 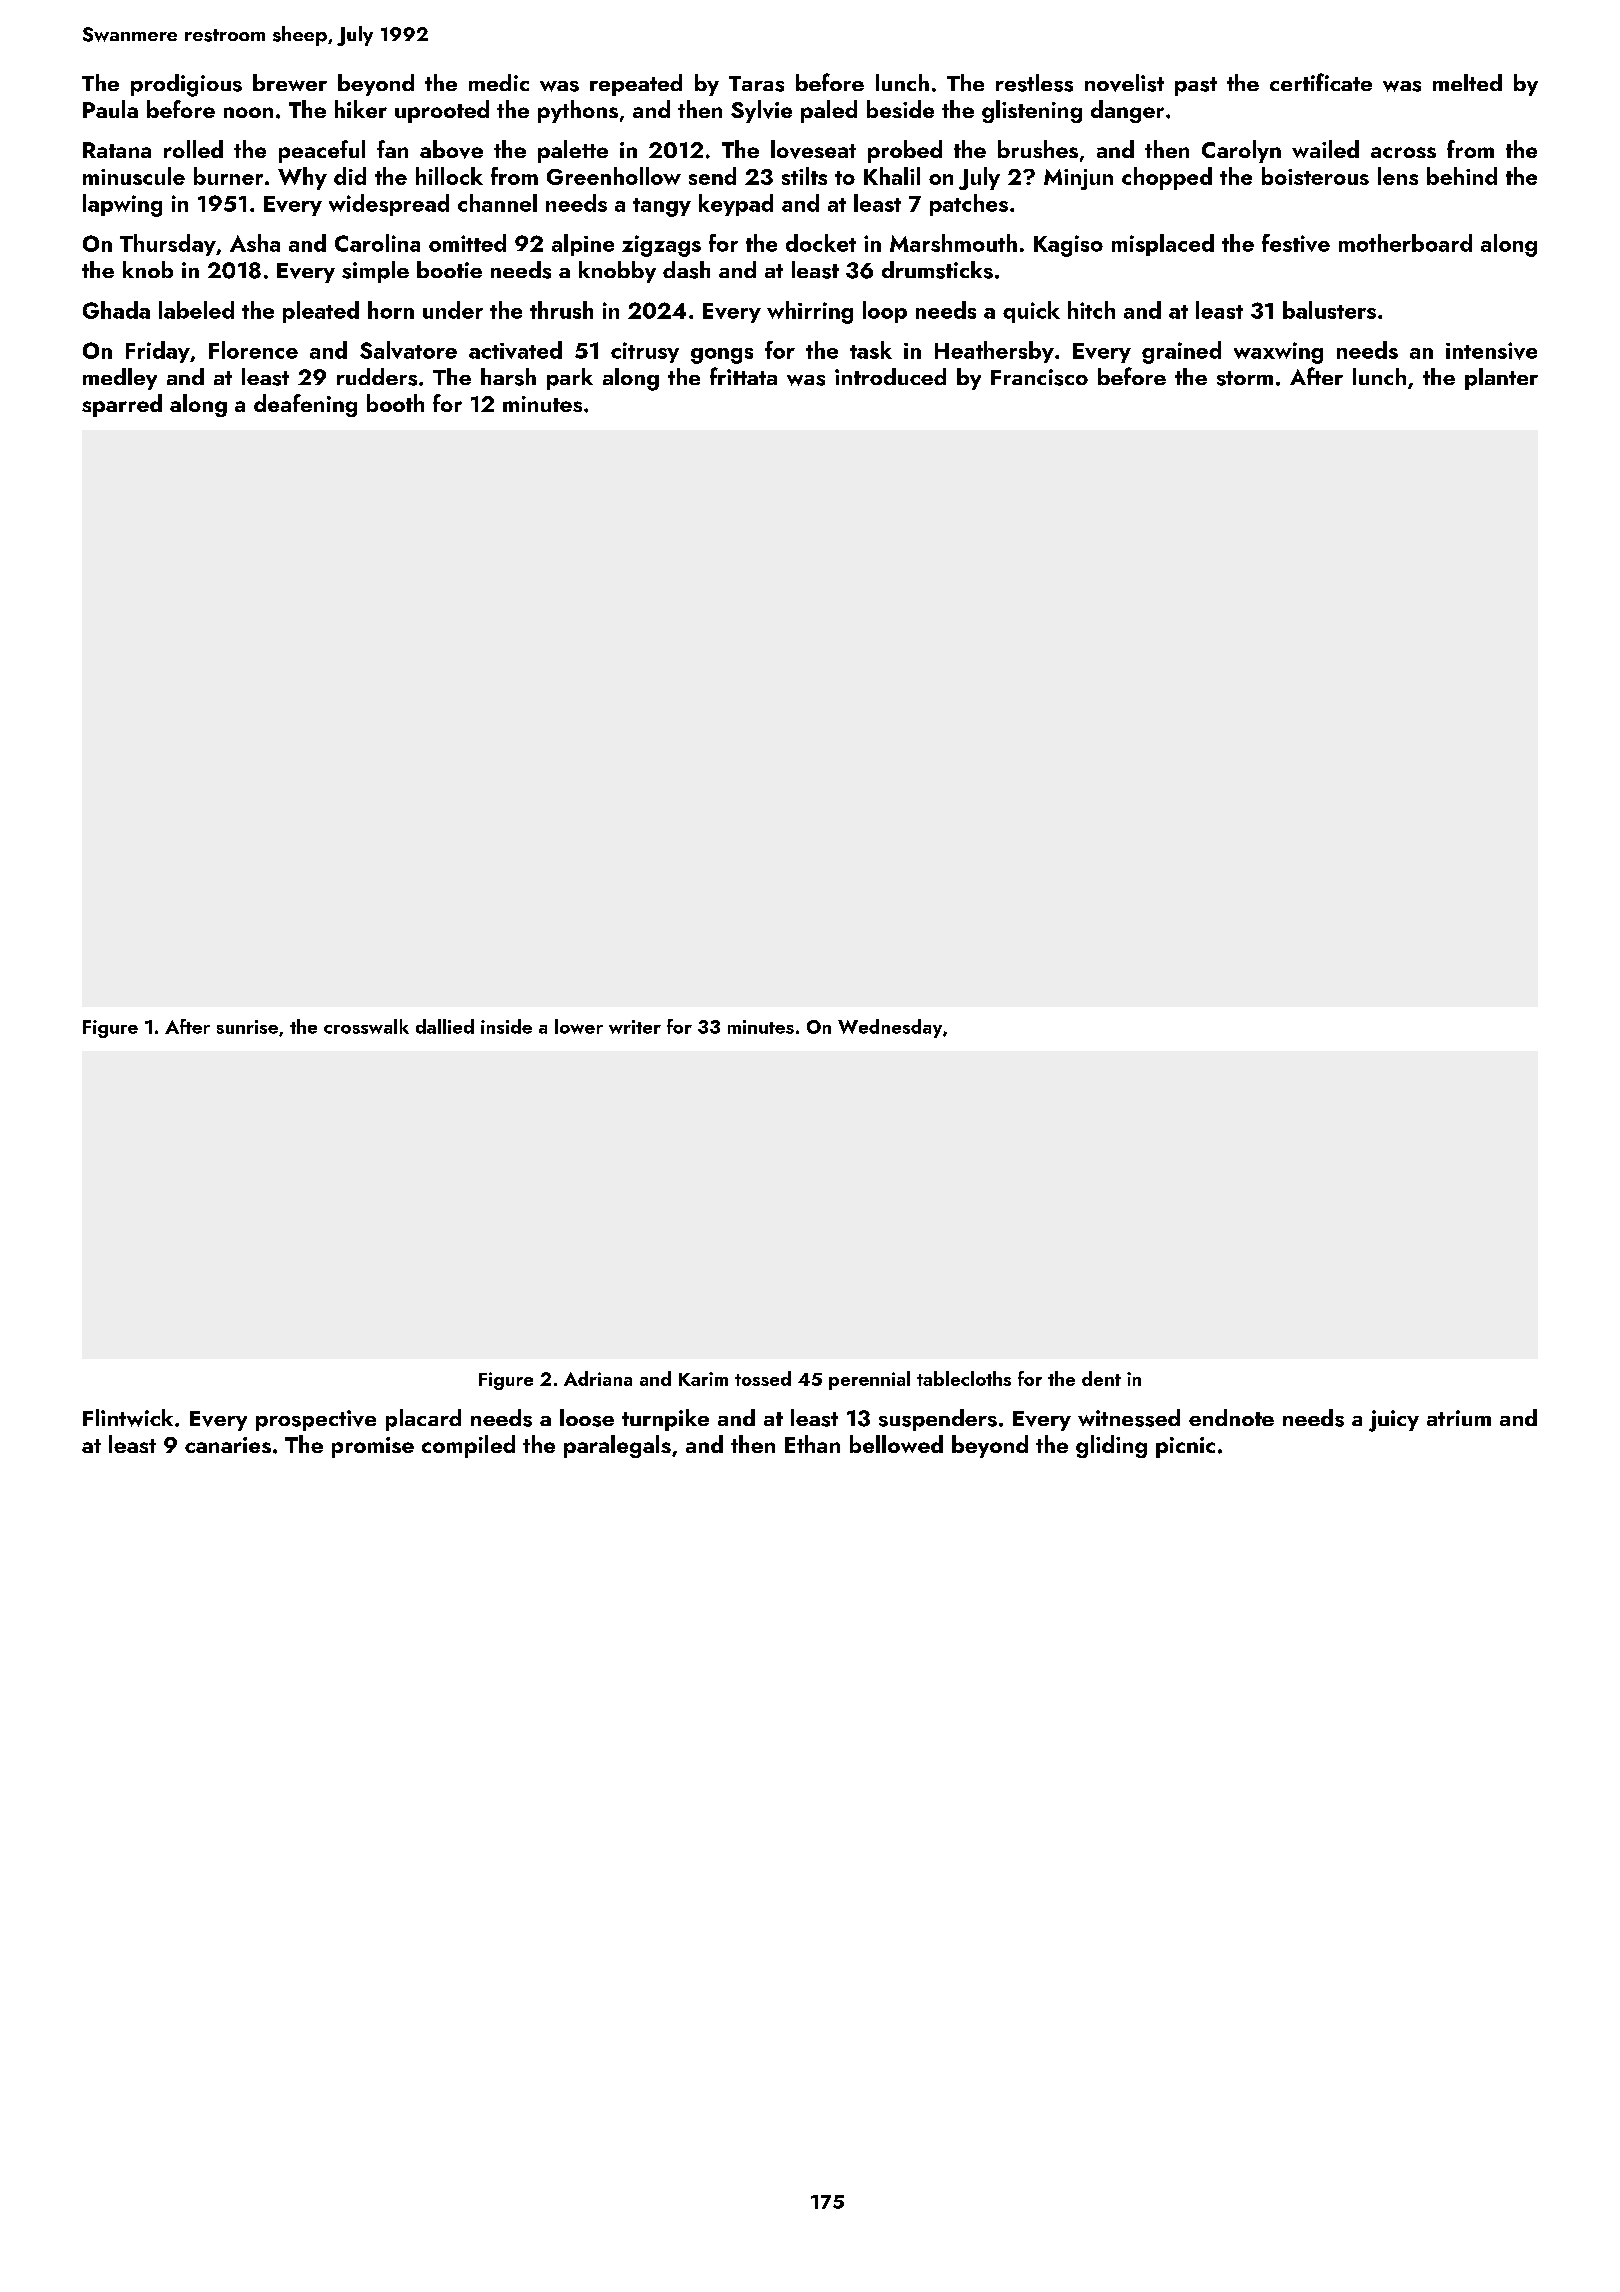 What do you see at coordinates (636, 85) in the image?
I see `repeated` at bounding box center [636, 85].
